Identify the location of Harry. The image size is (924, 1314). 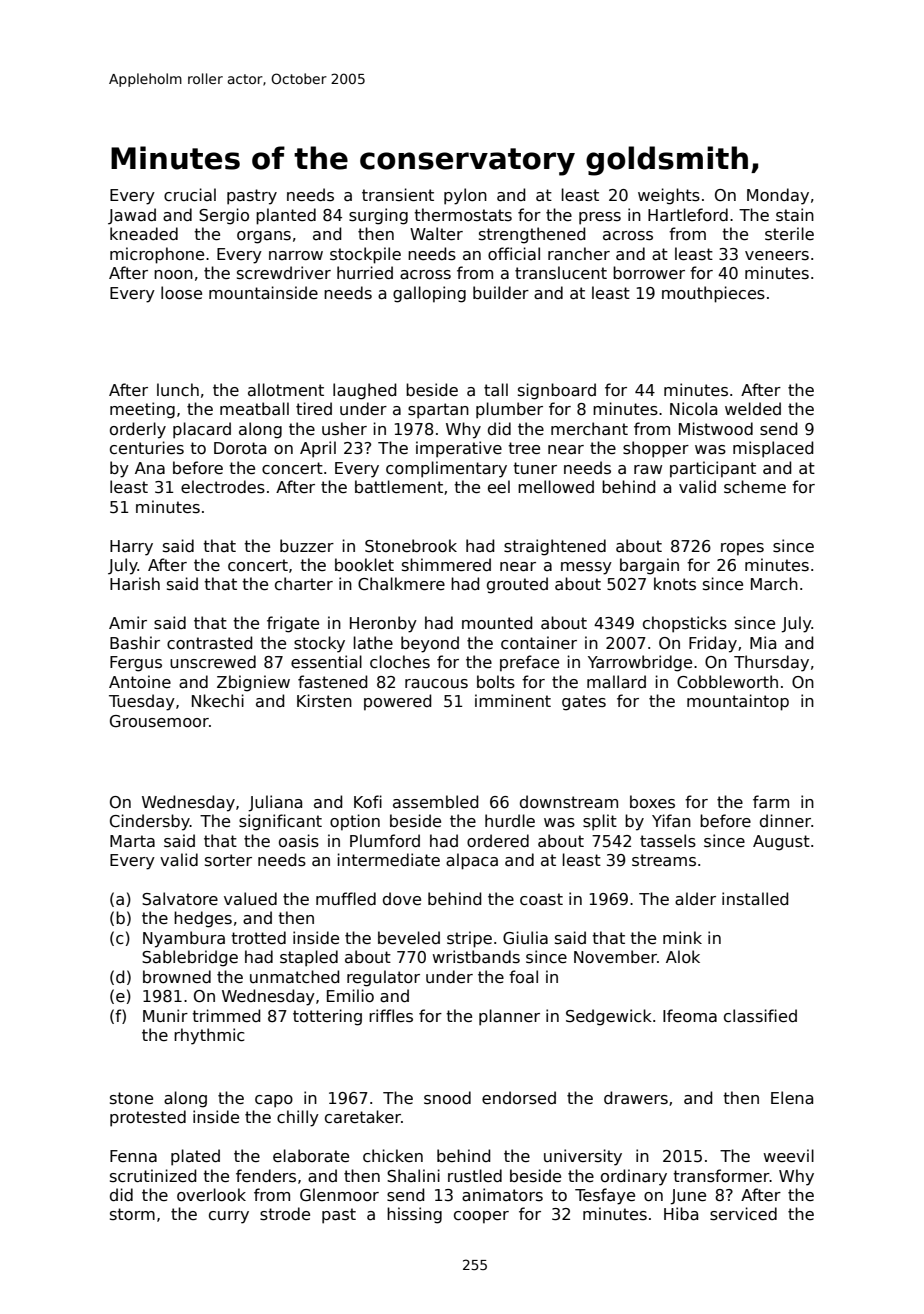
(131, 548).
